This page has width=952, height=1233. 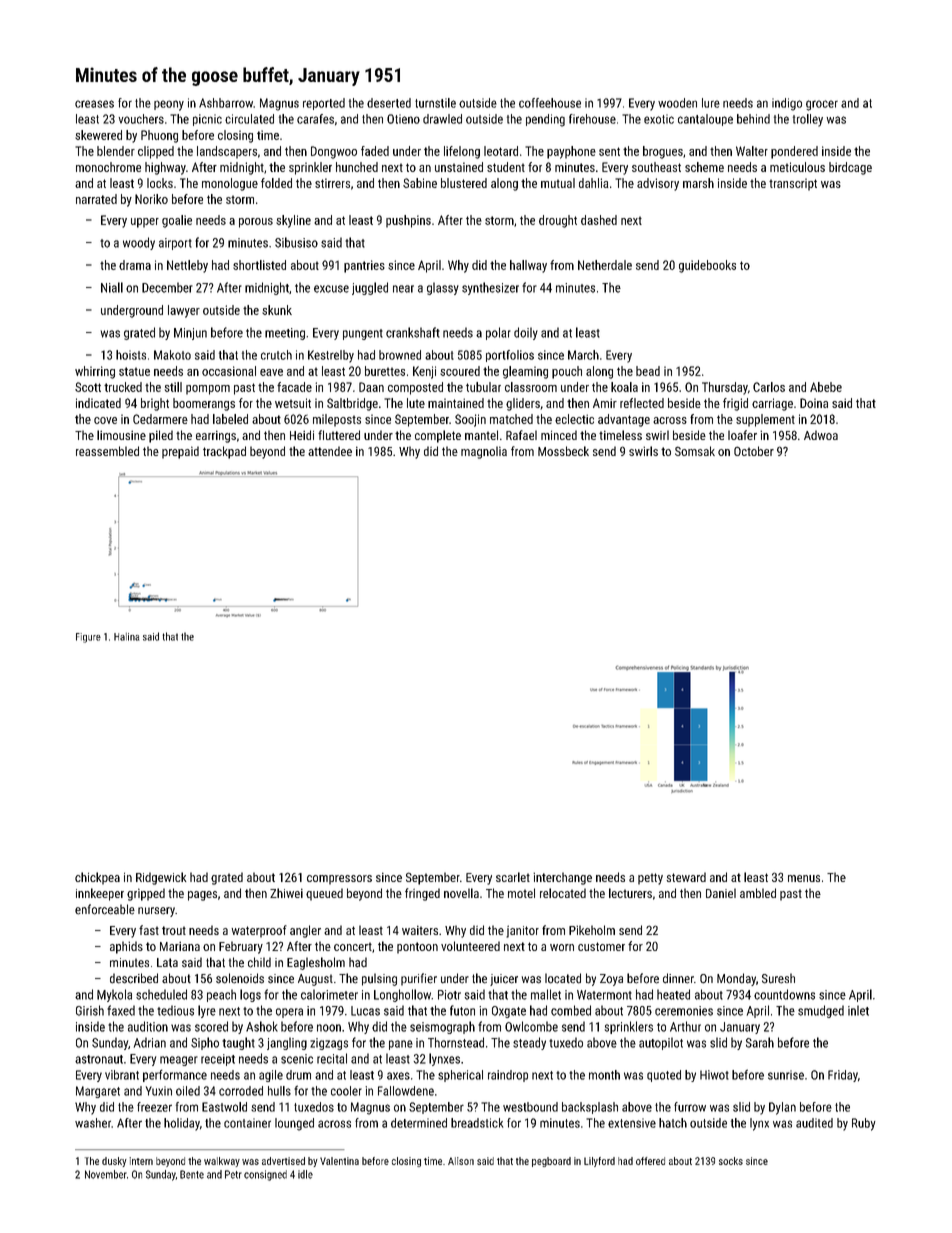 What do you see at coordinates (673, 994) in the page?
I see `heated` at bounding box center [673, 994].
